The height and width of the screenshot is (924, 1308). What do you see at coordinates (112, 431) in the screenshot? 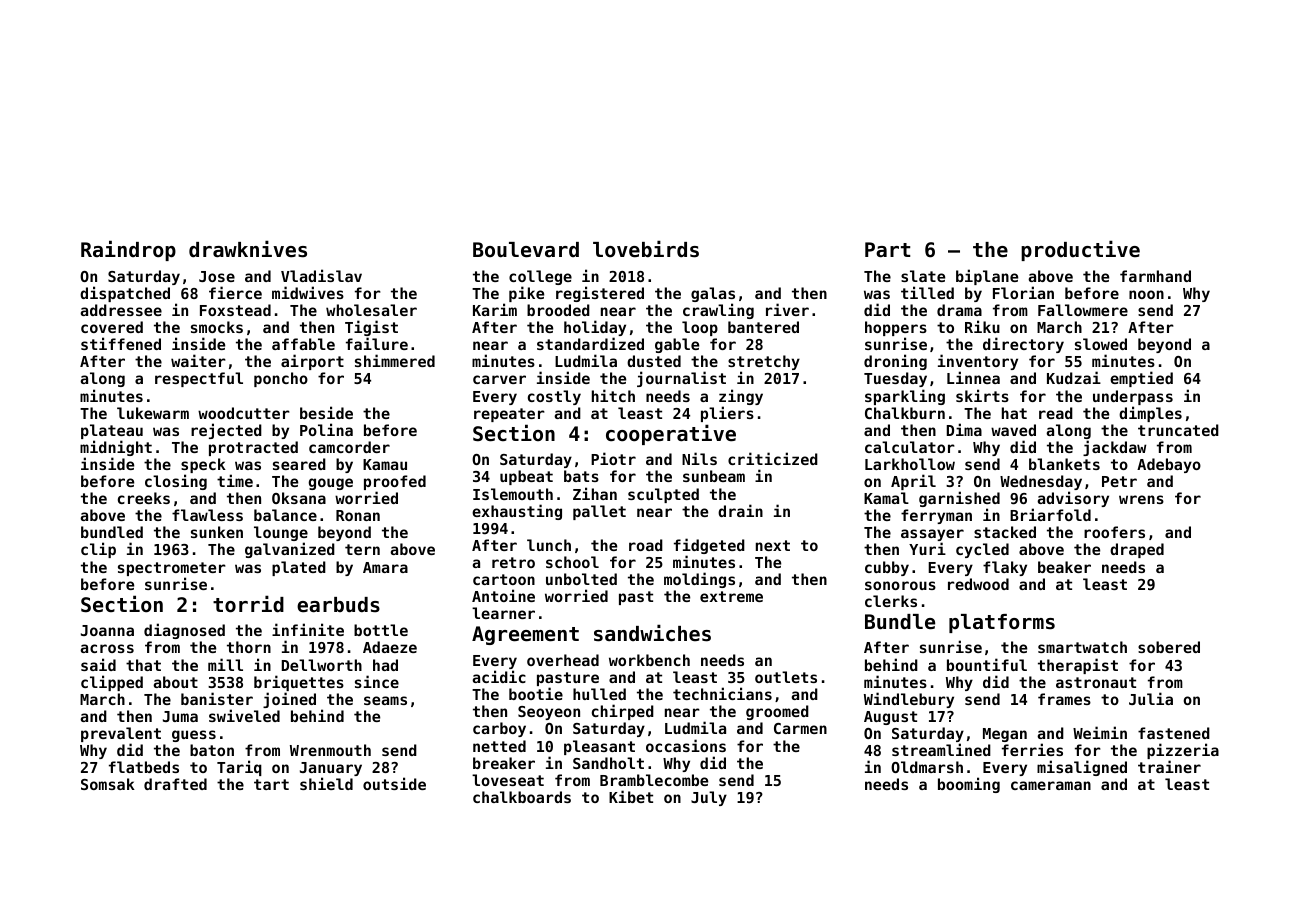
I see `plateau` at bounding box center [112, 431].
